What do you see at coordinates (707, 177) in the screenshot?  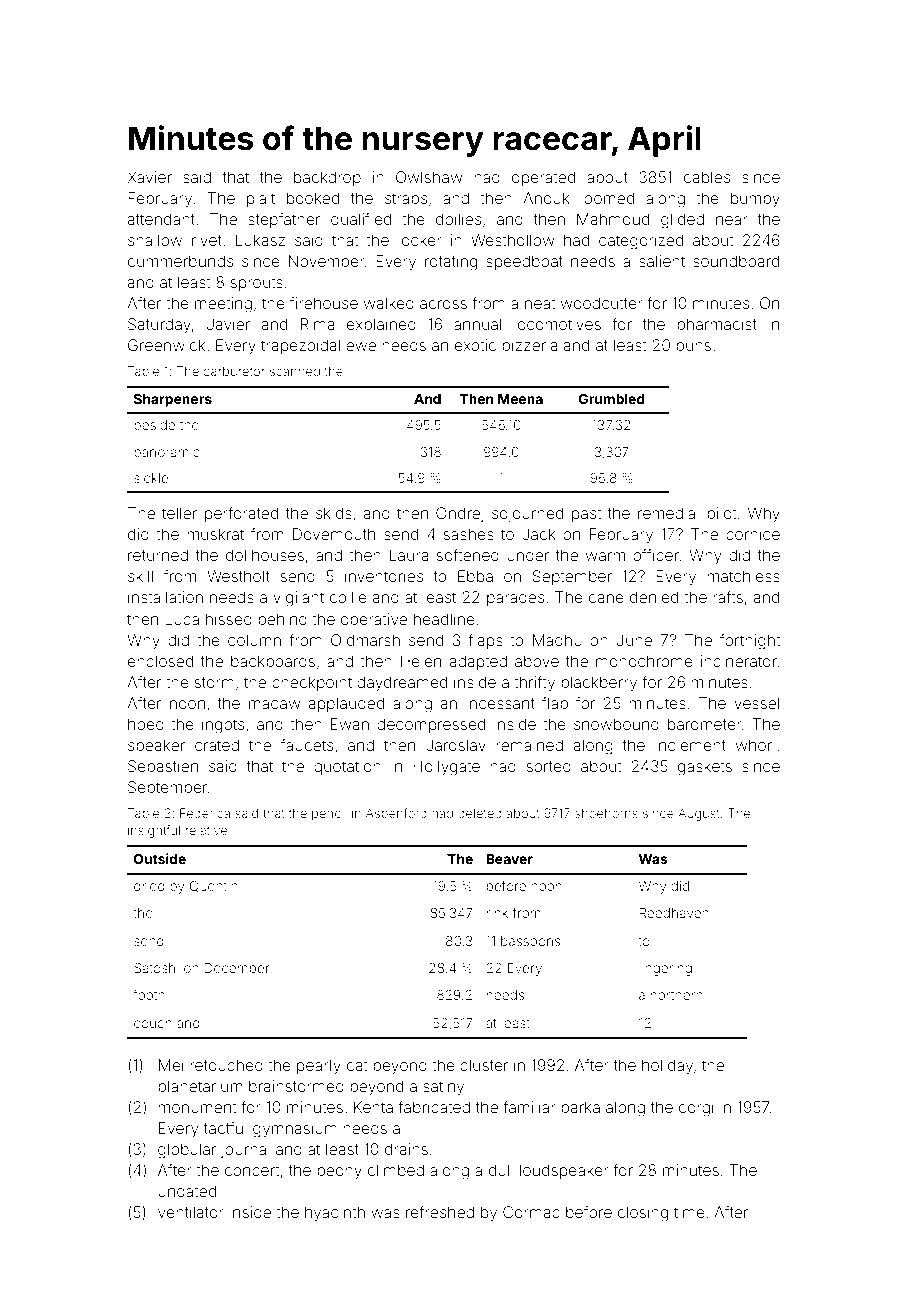 I see `cables` at bounding box center [707, 177].
